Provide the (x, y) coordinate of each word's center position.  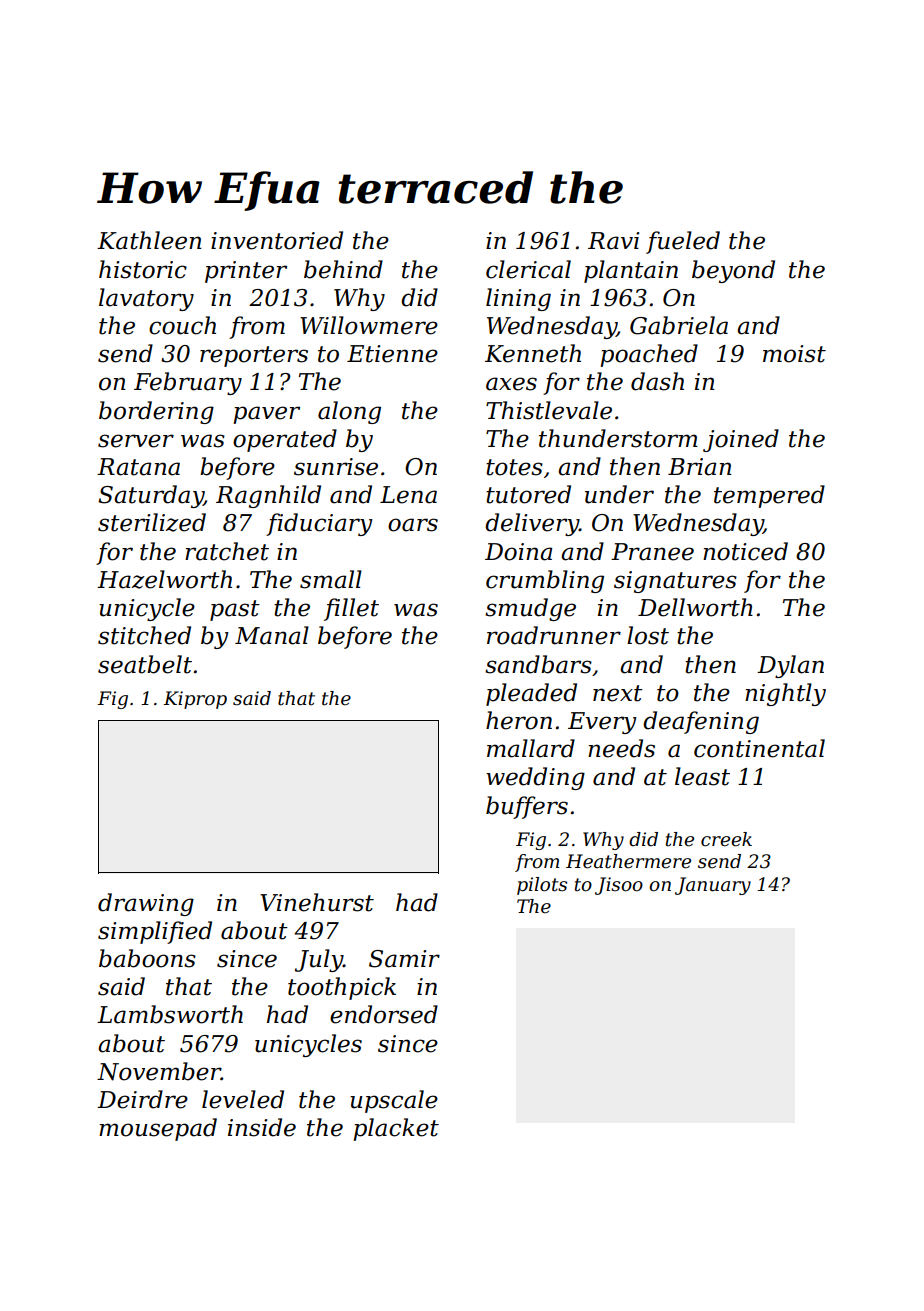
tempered (769, 496)
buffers (527, 807)
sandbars (538, 664)
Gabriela (679, 325)
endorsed (384, 1014)
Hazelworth (164, 579)
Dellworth (695, 607)
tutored (528, 494)
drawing (146, 904)
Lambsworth (170, 1014)
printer (246, 272)
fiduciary (319, 524)
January (713, 886)
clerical (528, 269)
